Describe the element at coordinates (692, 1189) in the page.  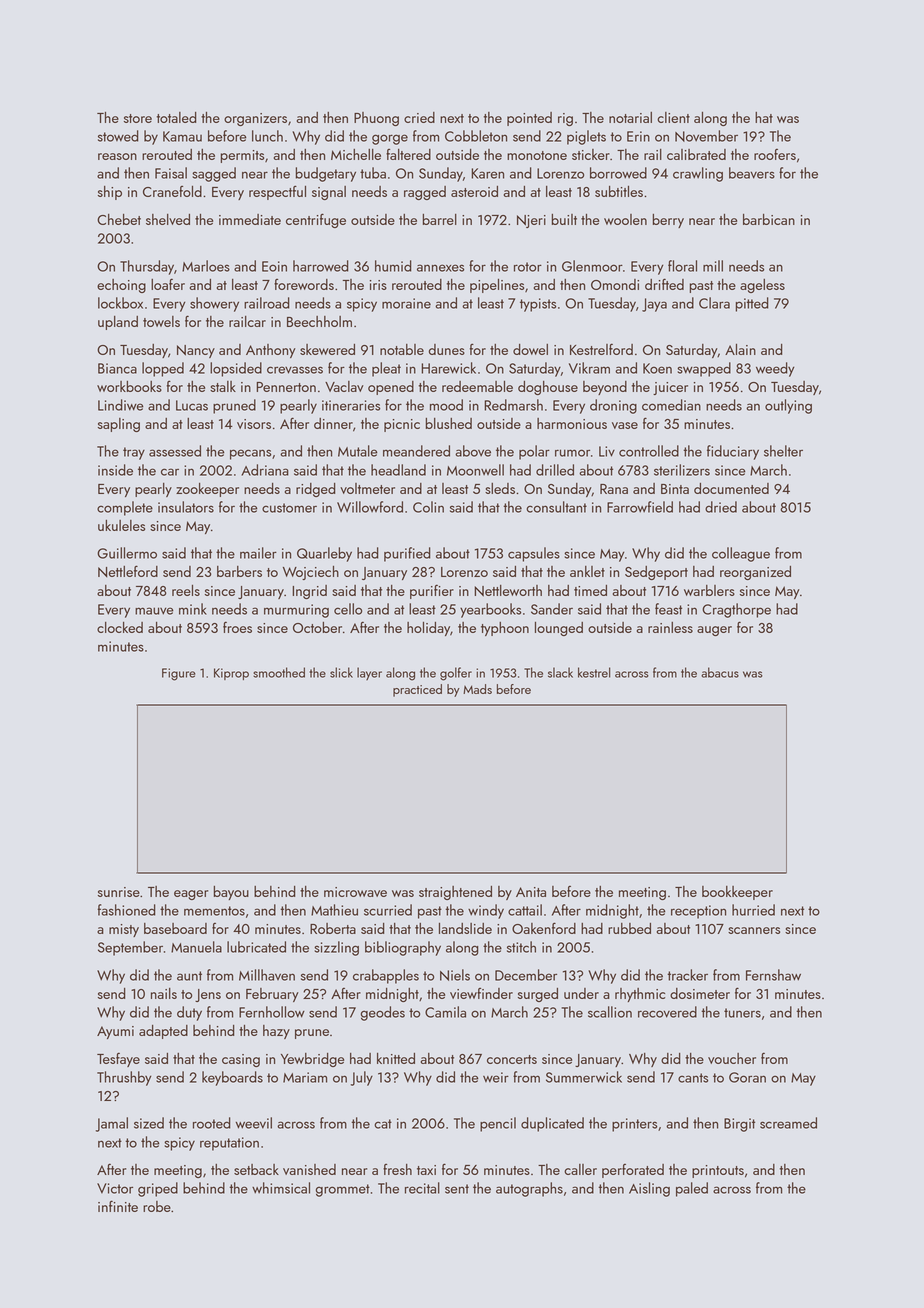
I see `paled` at that location.
